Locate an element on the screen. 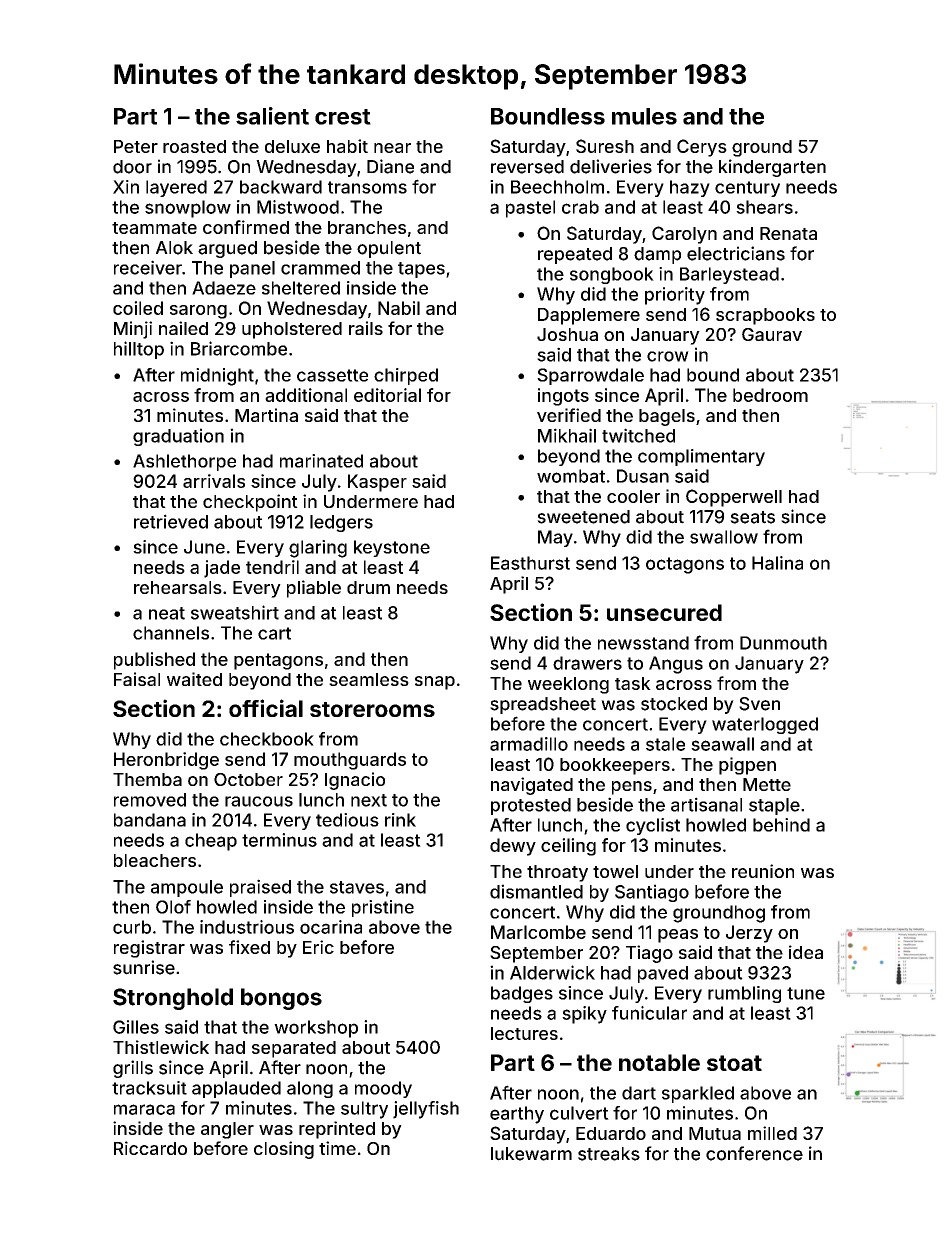 The height and width of the screenshot is (1233, 952). mules is located at coordinates (644, 116).
